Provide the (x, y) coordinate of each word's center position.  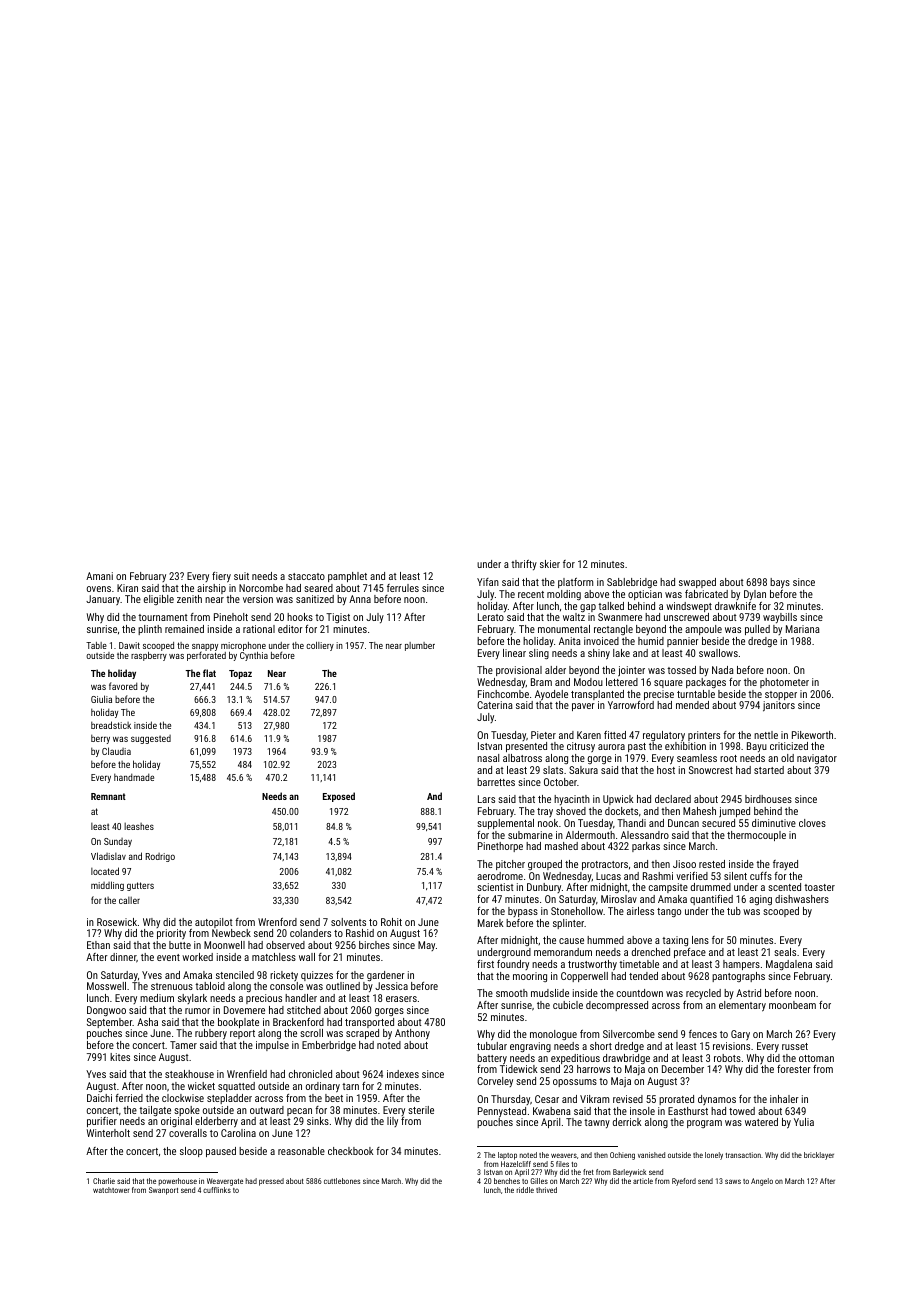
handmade (134, 777)
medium (157, 998)
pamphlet (347, 577)
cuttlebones (342, 1181)
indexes (403, 1074)
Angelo (762, 1182)
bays (780, 583)
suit (241, 576)
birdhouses (768, 799)
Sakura (583, 770)
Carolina (238, 1133)
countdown (640, 993)
